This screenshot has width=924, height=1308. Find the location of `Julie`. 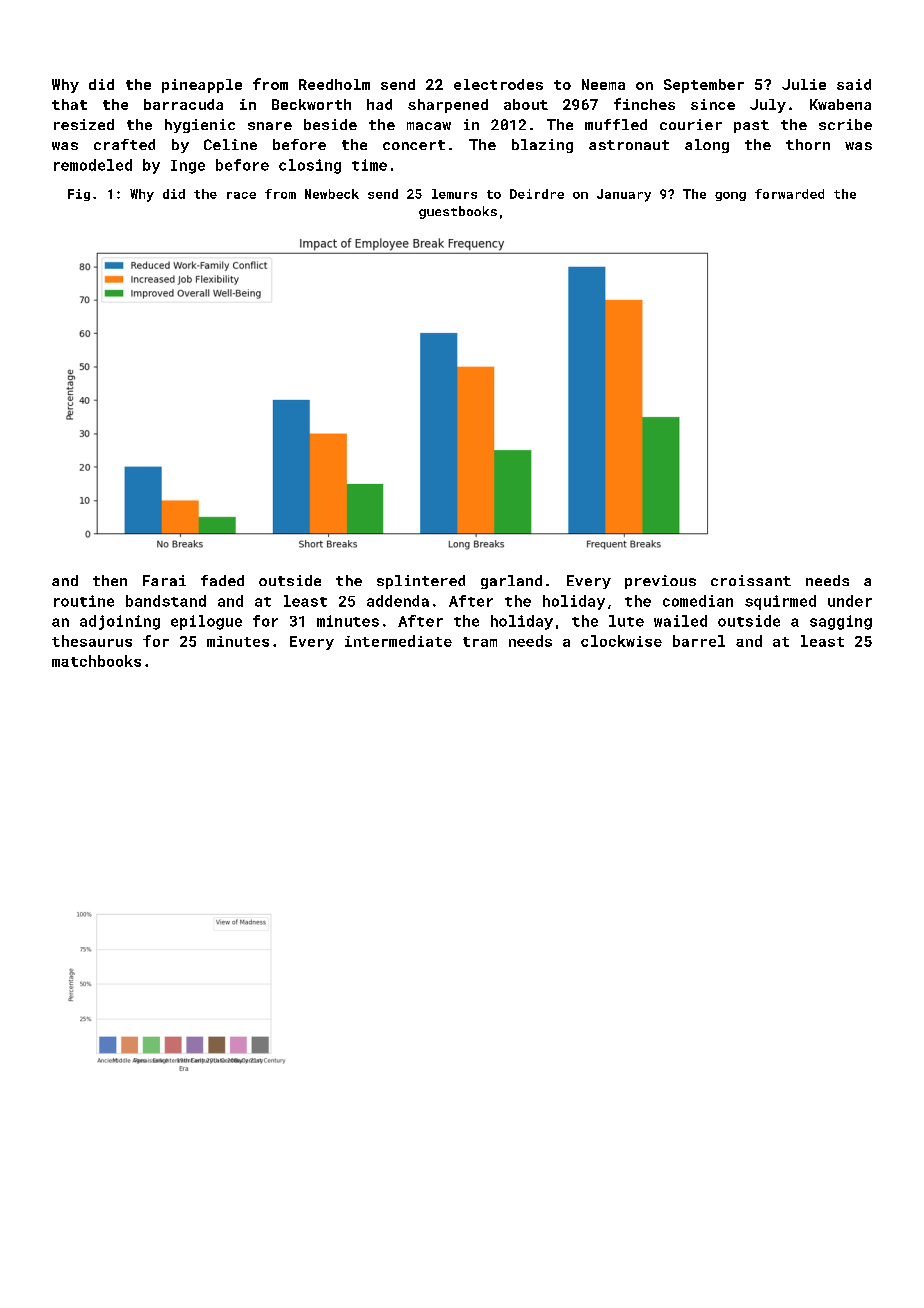

Julie is located at coordinates (804, 84).
